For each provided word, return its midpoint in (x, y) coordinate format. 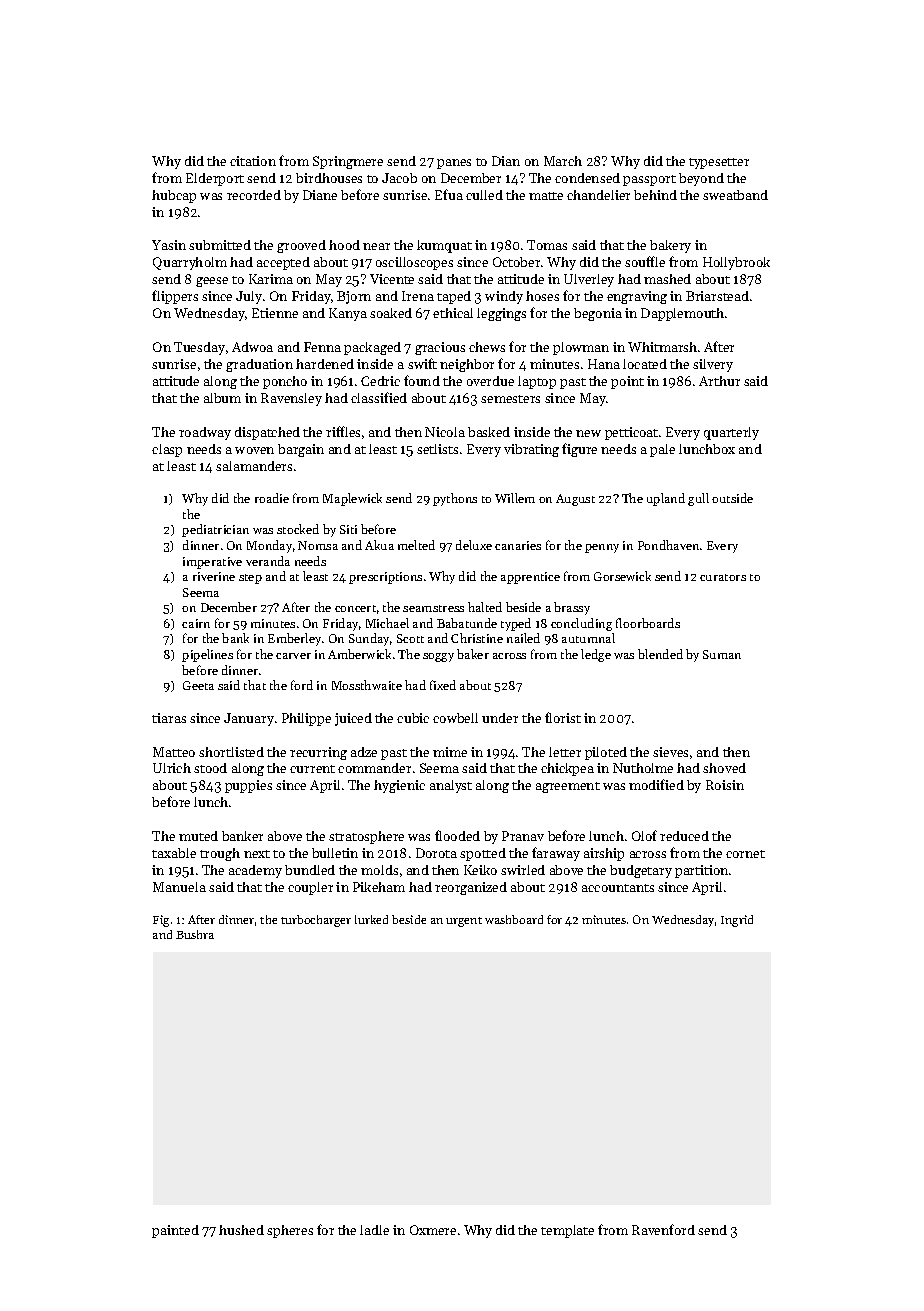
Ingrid (737, 921)
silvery (713, 365)
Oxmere (433, 1230)
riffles (343, 431)
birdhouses (329, 178)
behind (655, 195)
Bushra (195, 934)
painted (175, 1231)
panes (454, 164)
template (567, 1231)
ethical (453, 313)
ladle (374, 1230)
